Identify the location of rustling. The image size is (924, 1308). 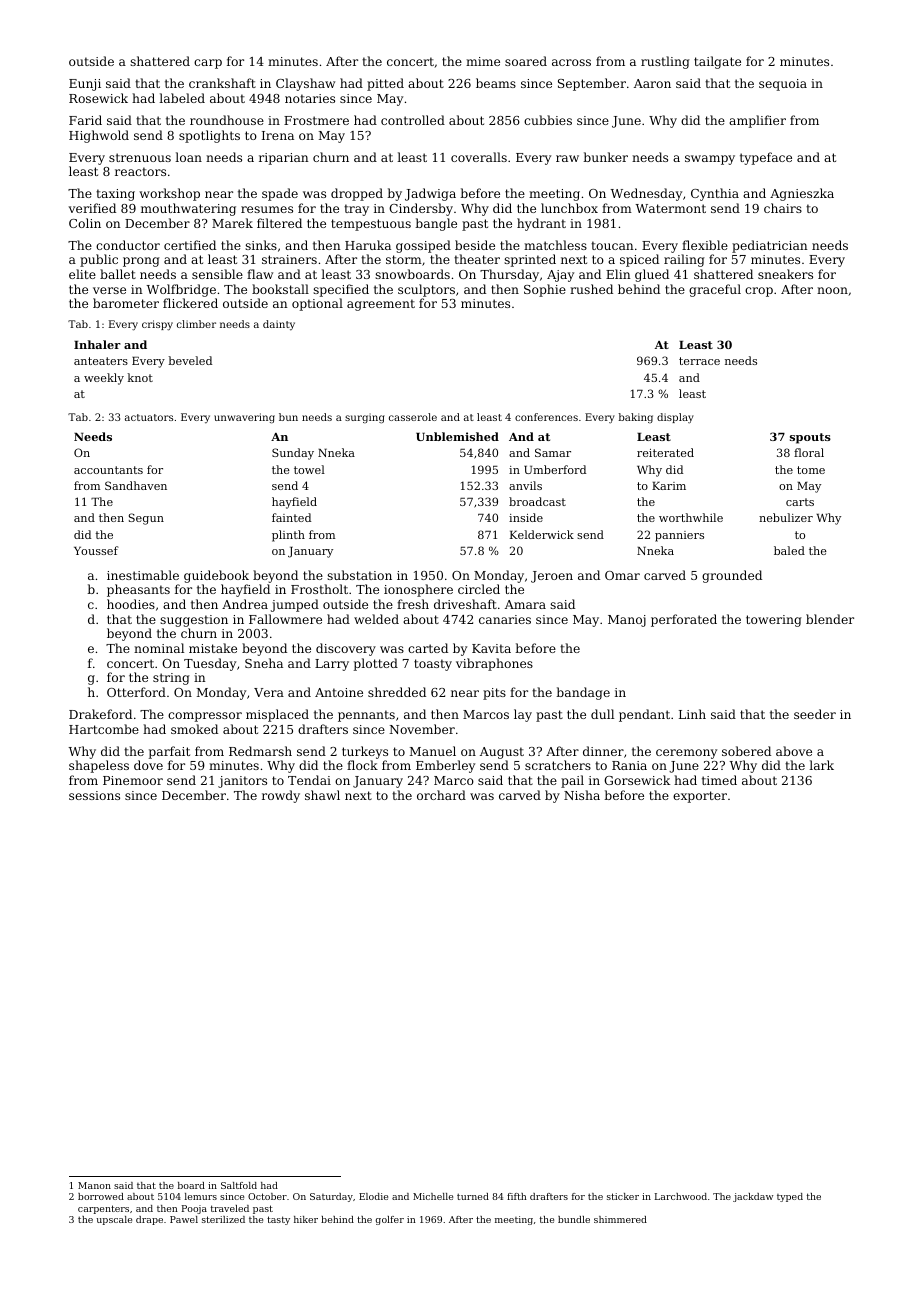
(665, 62).
